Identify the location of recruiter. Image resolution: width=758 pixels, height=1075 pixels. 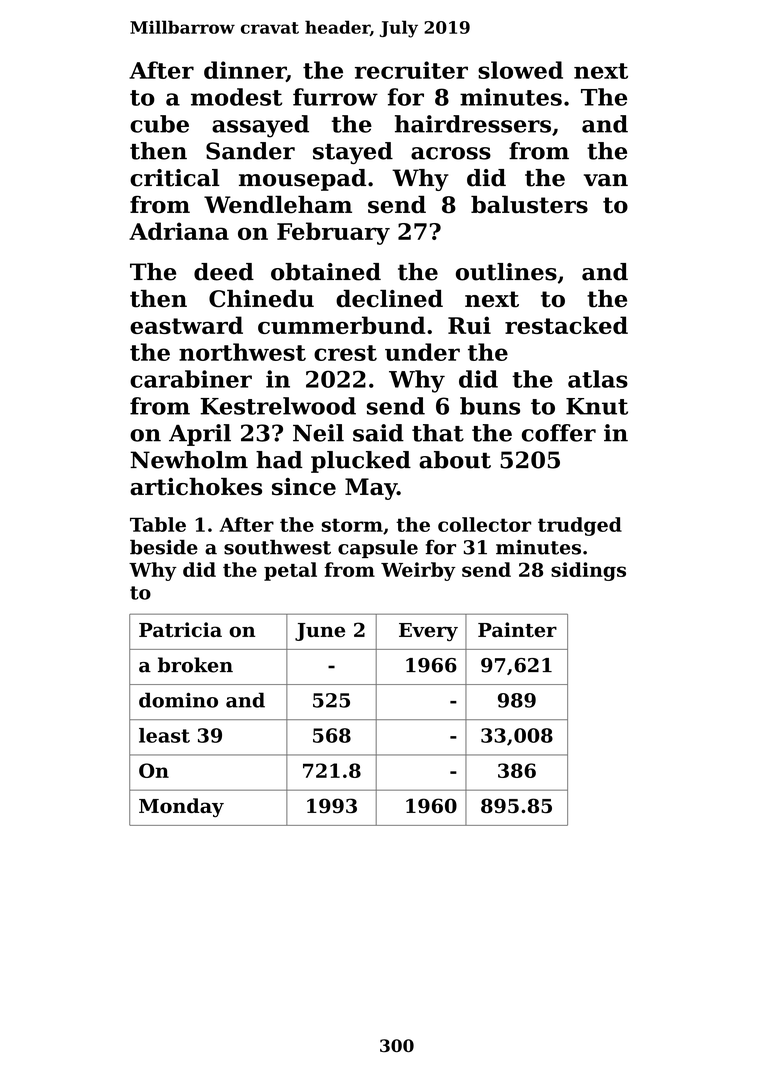
(411, 70).
